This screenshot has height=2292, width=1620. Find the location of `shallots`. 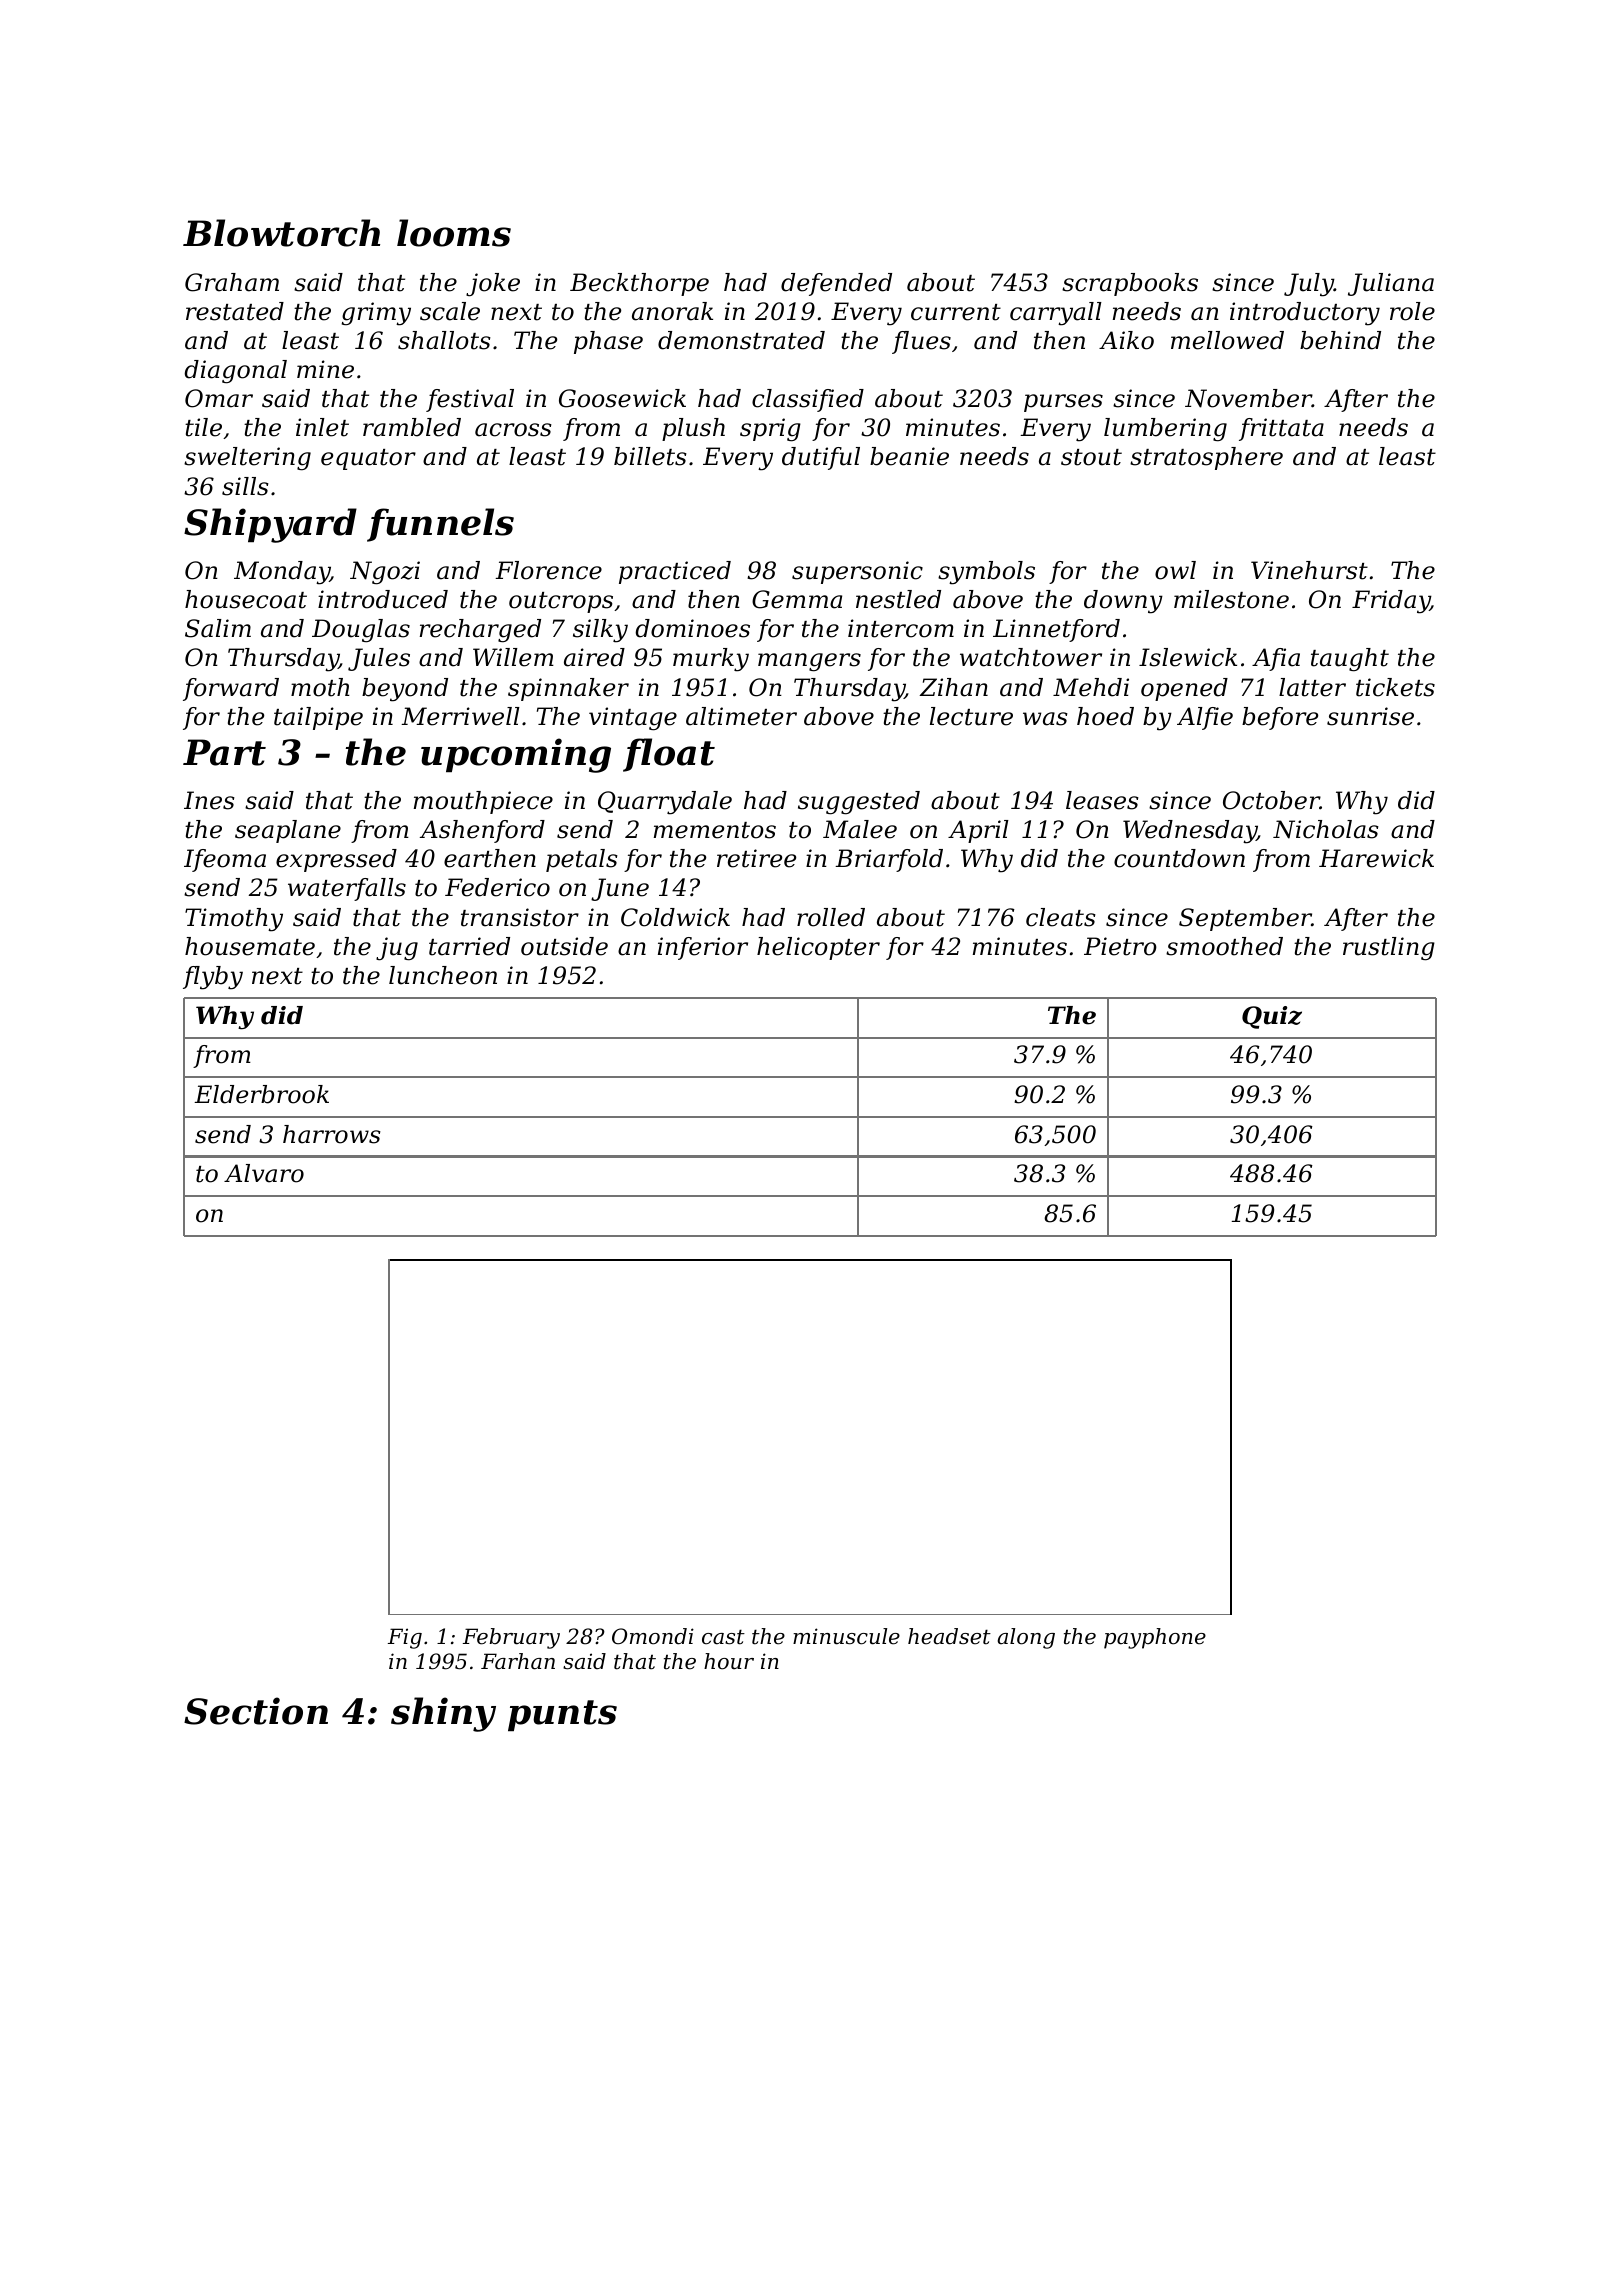

shallots is located at coordinates (444, 340).
